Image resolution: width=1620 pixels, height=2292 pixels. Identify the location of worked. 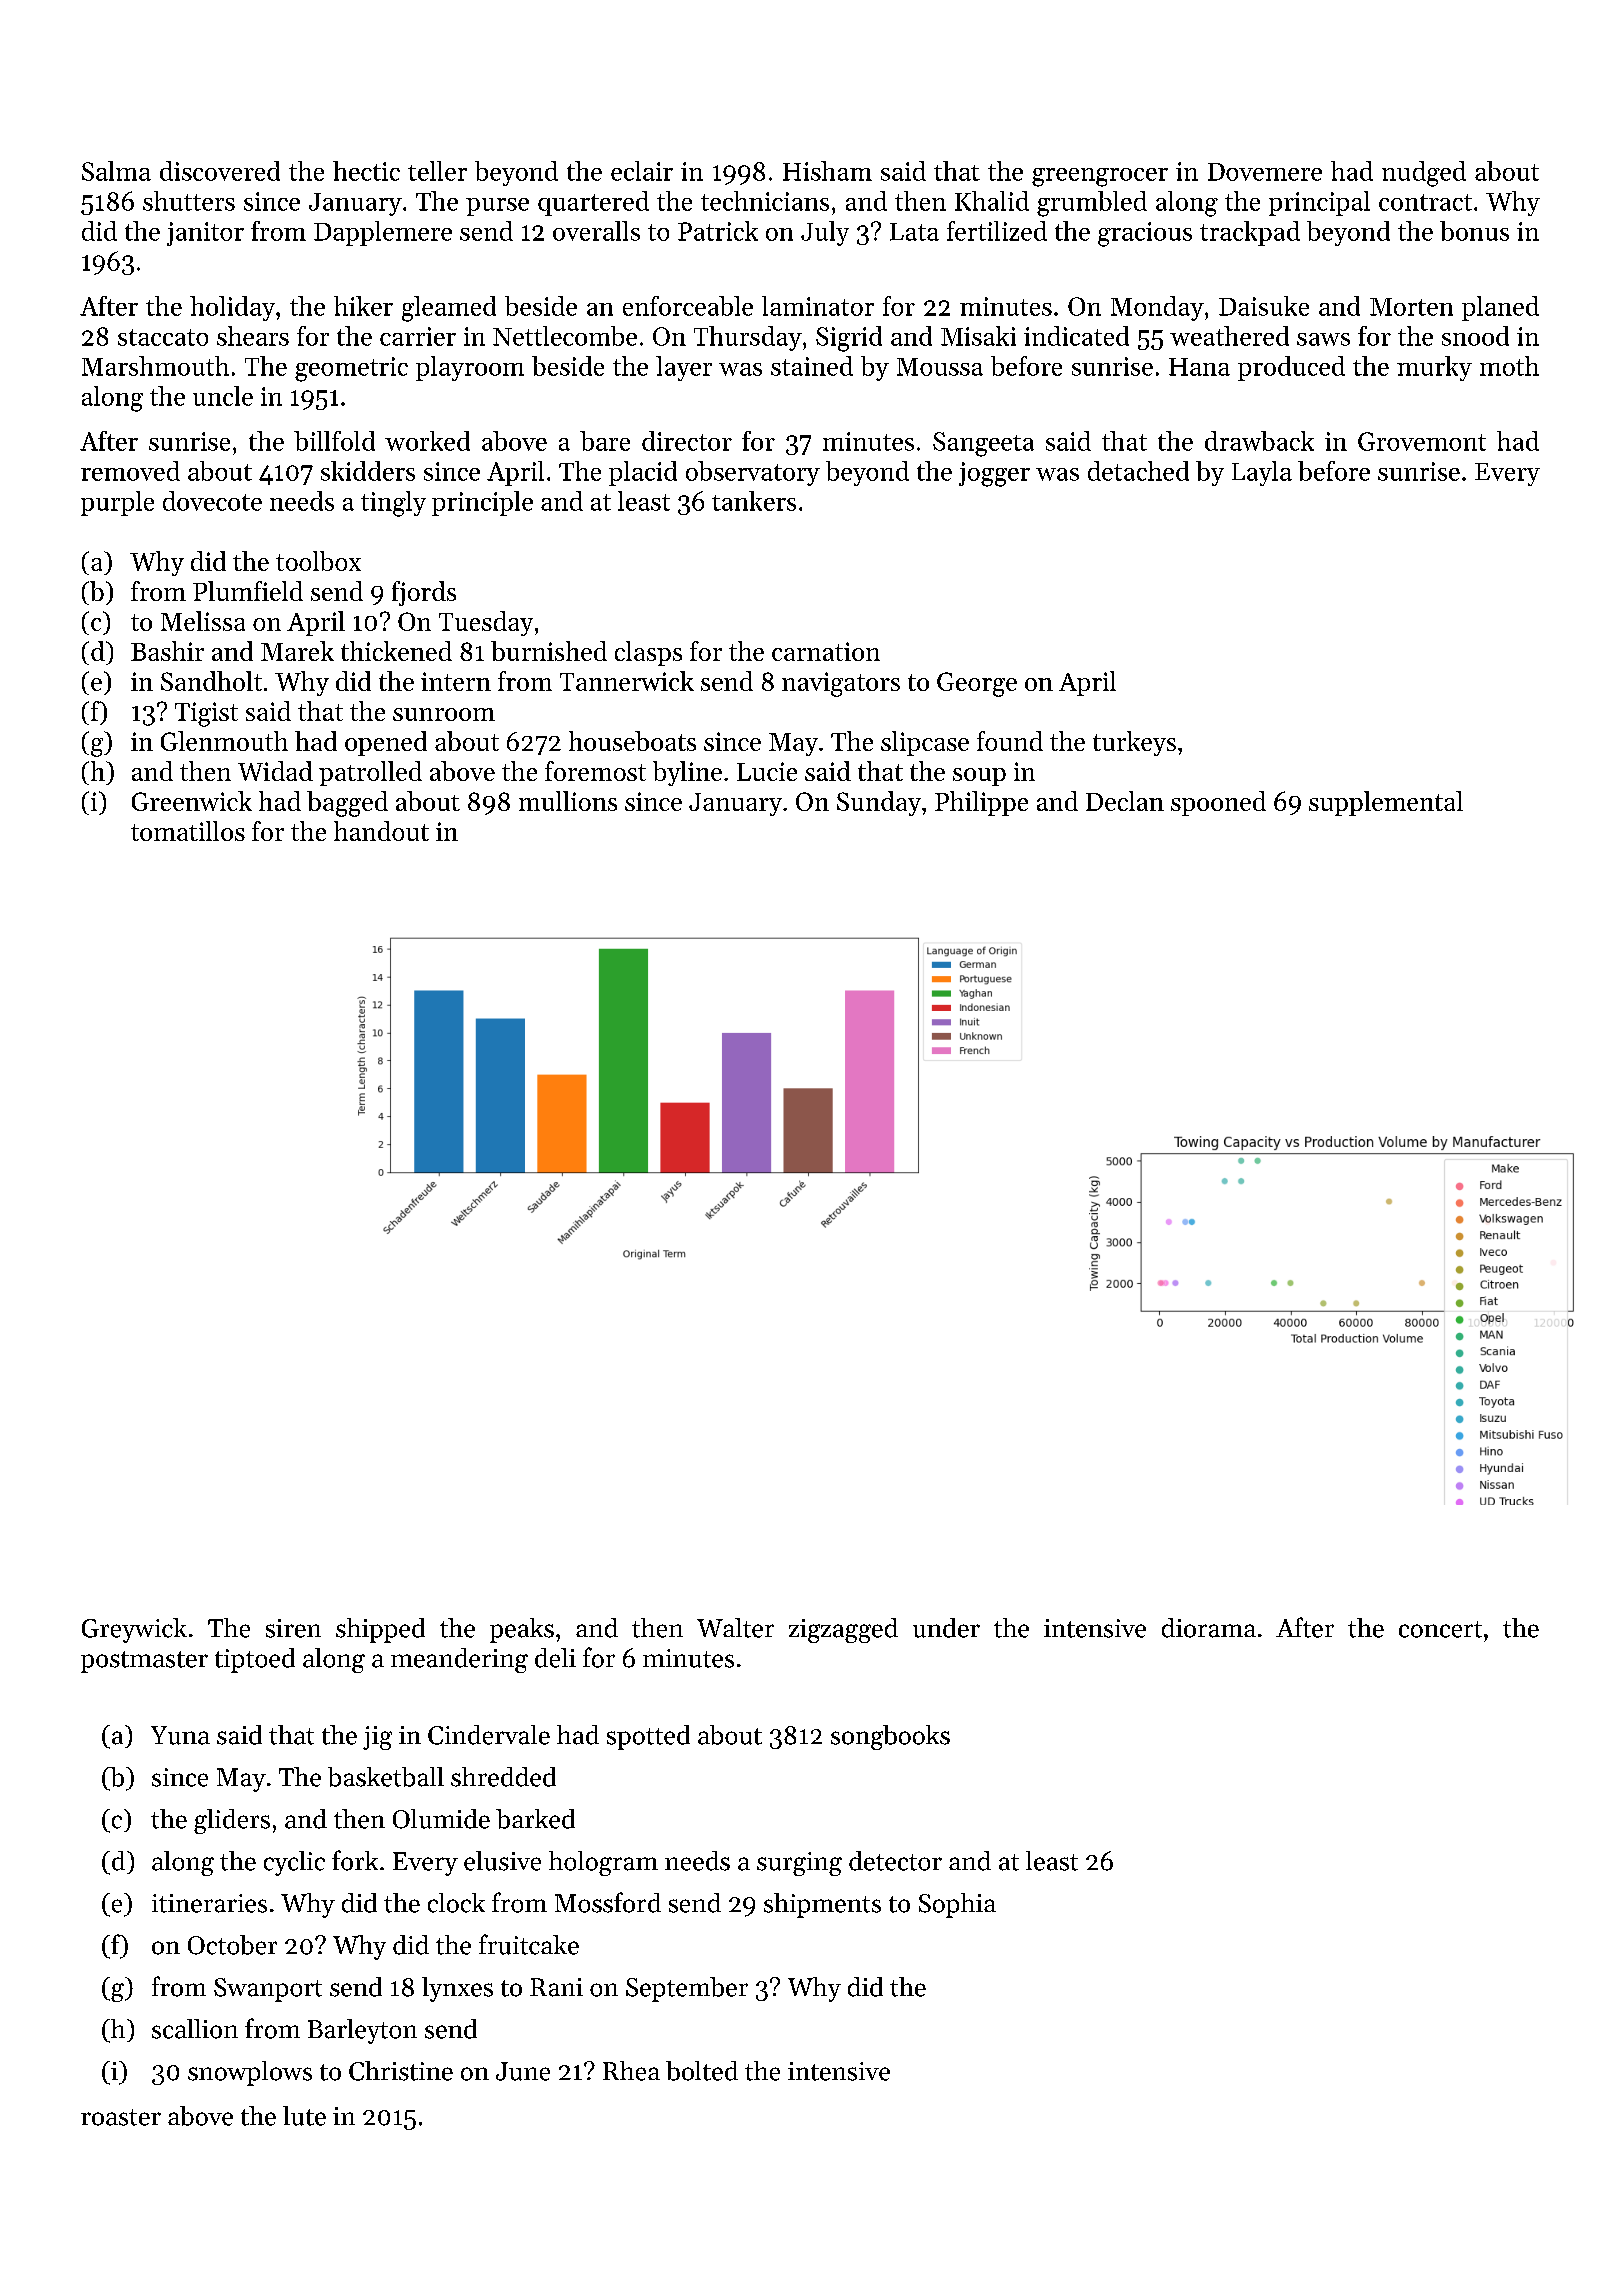
(427, 441).
